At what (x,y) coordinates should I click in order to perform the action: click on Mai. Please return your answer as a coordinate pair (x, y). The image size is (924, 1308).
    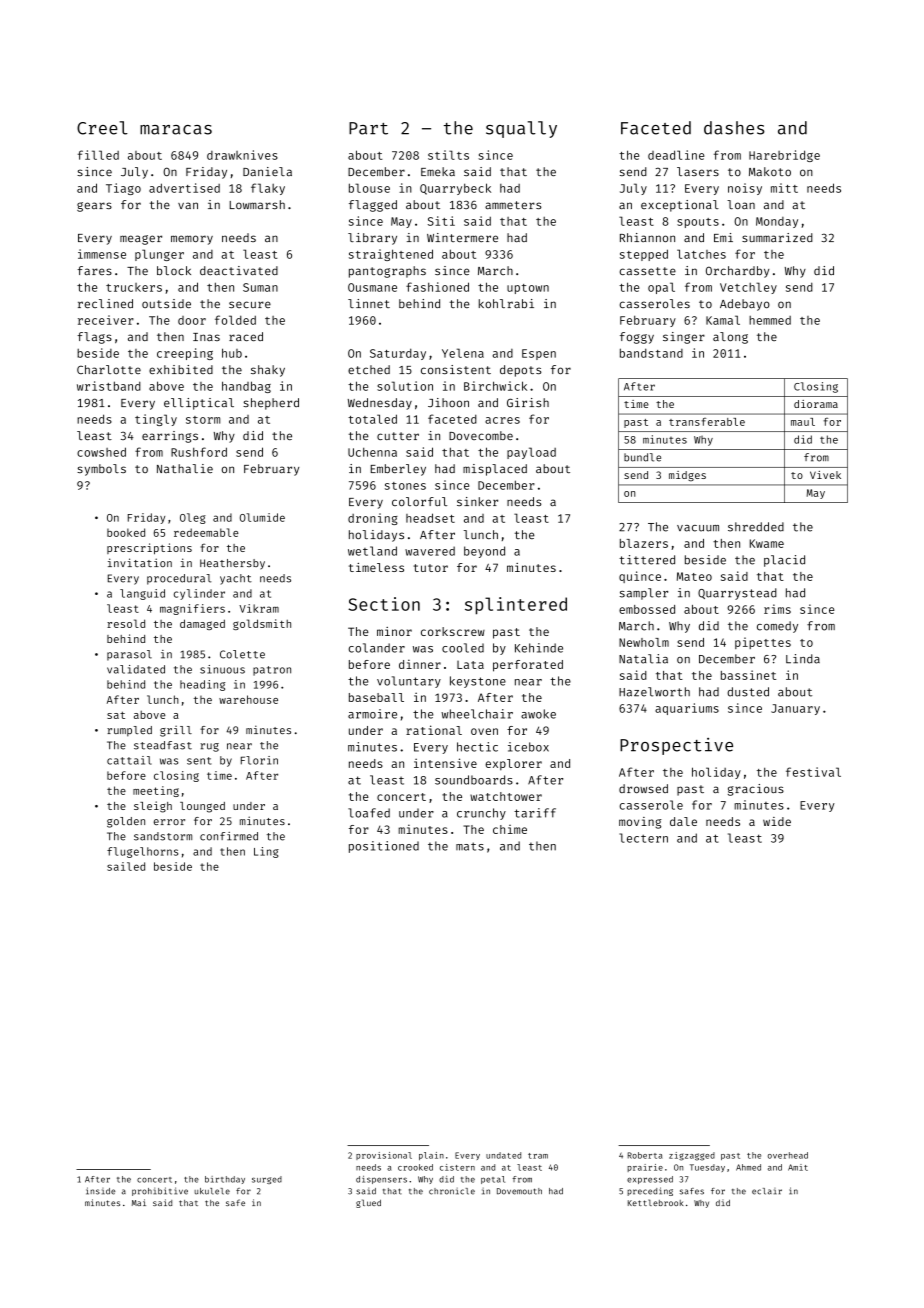
    Looking at the image, I should click on (139, 1202).
